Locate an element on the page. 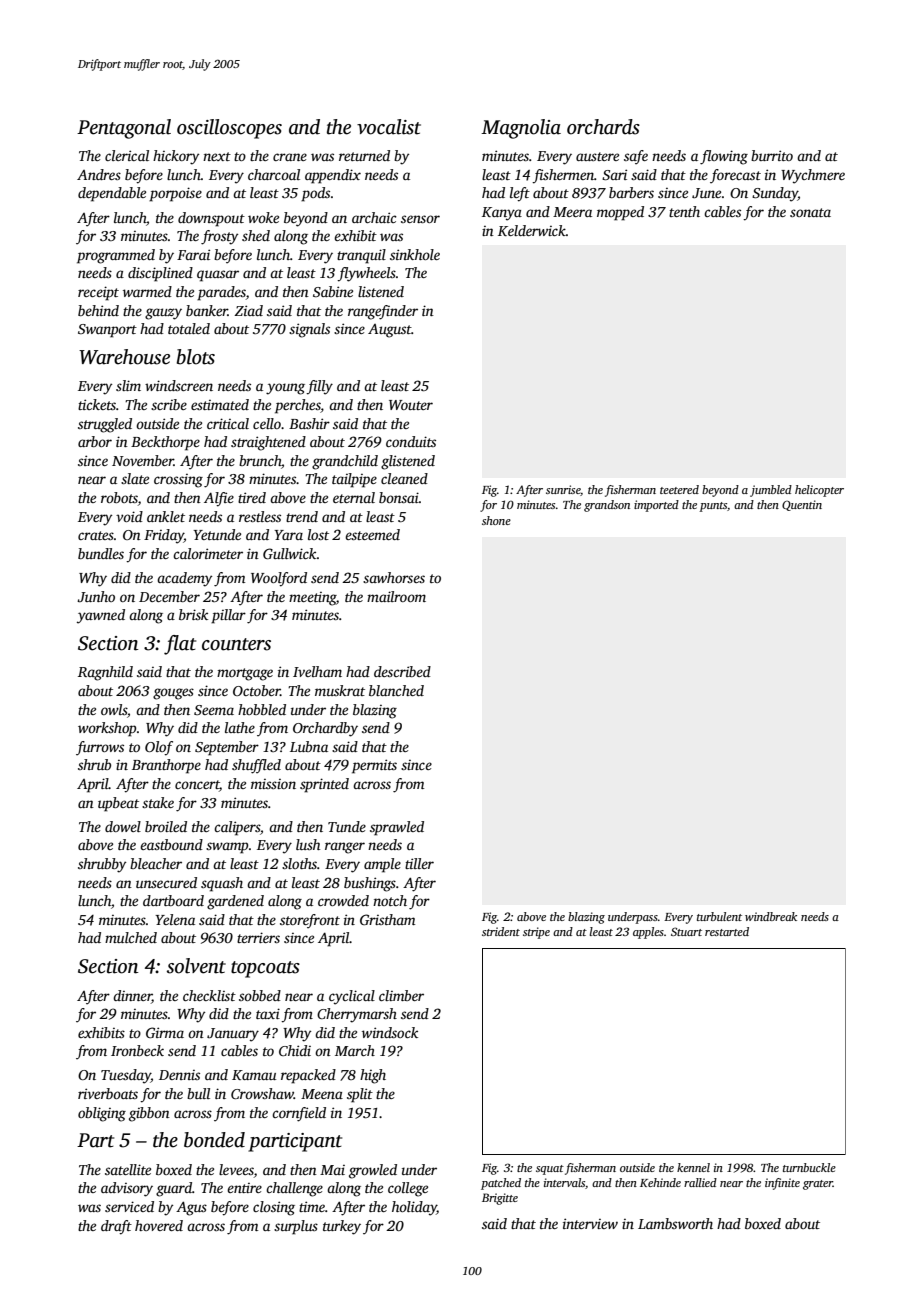 This document has height=1308, width=924. Kelderwick is located at coordinates (532, 230).
